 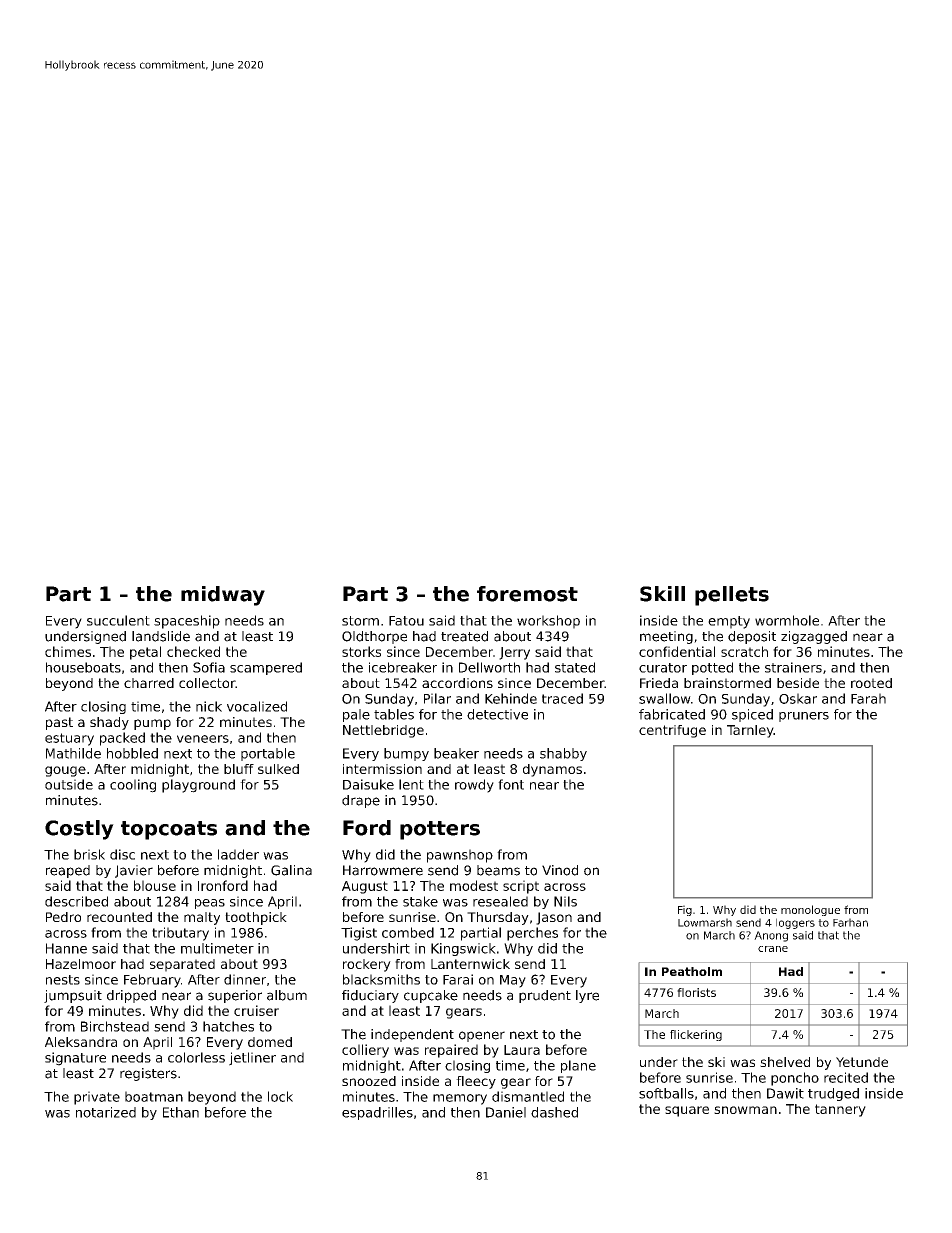 What do you see at coordinates (75, 1059) in the page?
I see `signature` at bounding box center [75, 1059].
